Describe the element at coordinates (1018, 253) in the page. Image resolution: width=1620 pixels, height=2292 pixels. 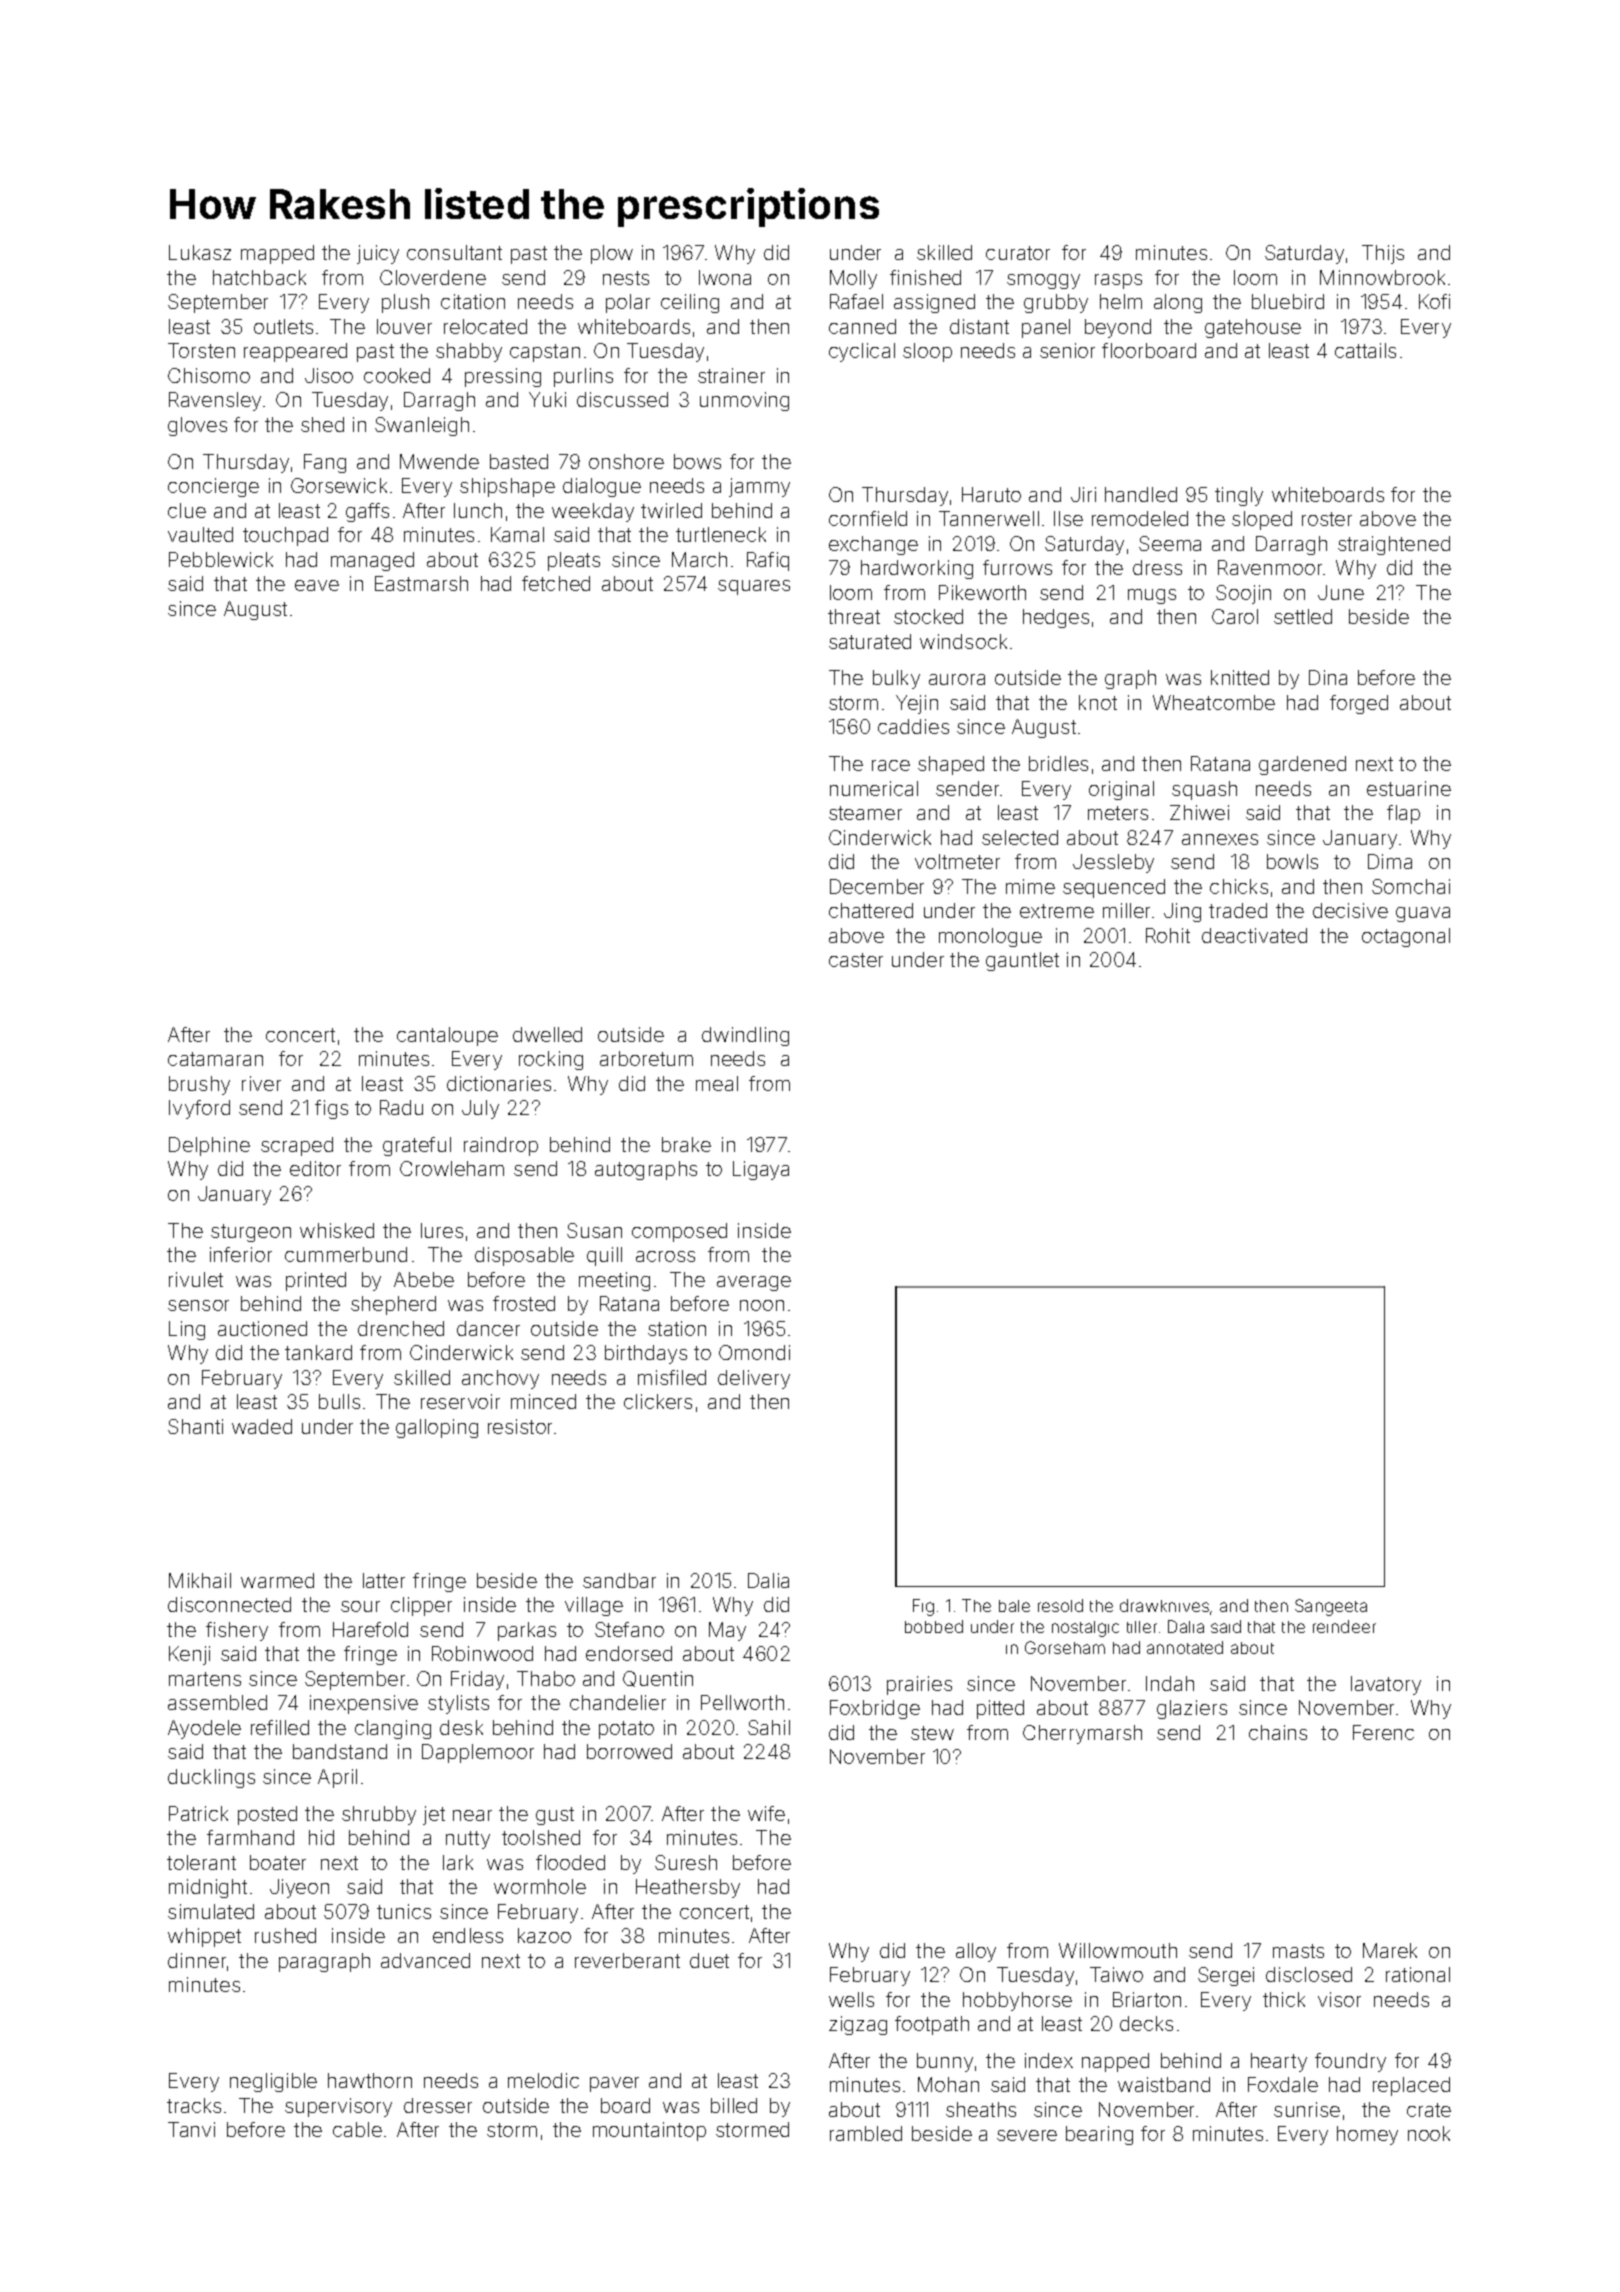
I see `curator` at that location.
